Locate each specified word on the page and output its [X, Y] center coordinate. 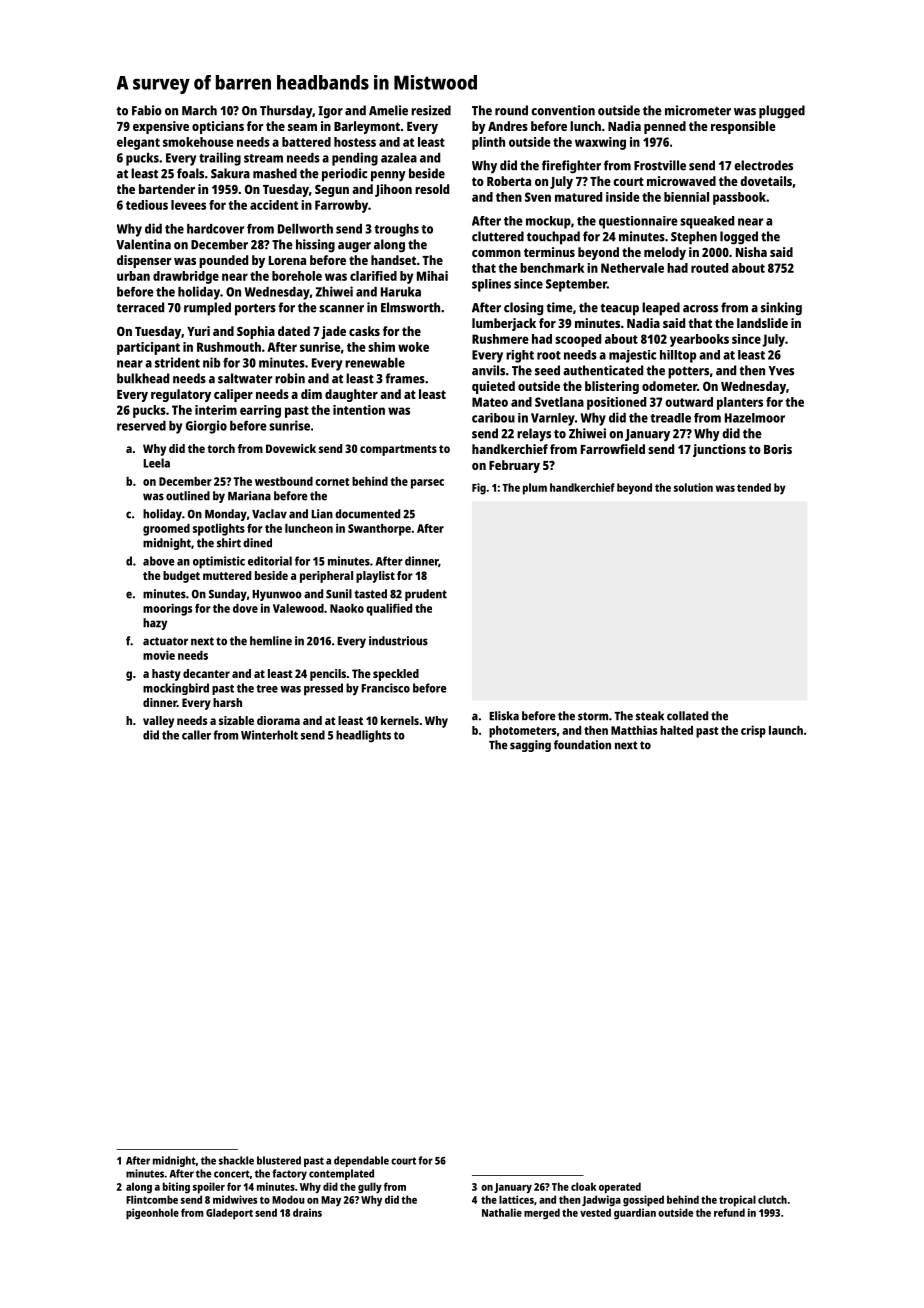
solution [693, 487]
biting [176, 1188]
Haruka [401, 292]
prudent [426, 595]
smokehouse [198, 142]
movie [159, 655]
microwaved [681, 181]
